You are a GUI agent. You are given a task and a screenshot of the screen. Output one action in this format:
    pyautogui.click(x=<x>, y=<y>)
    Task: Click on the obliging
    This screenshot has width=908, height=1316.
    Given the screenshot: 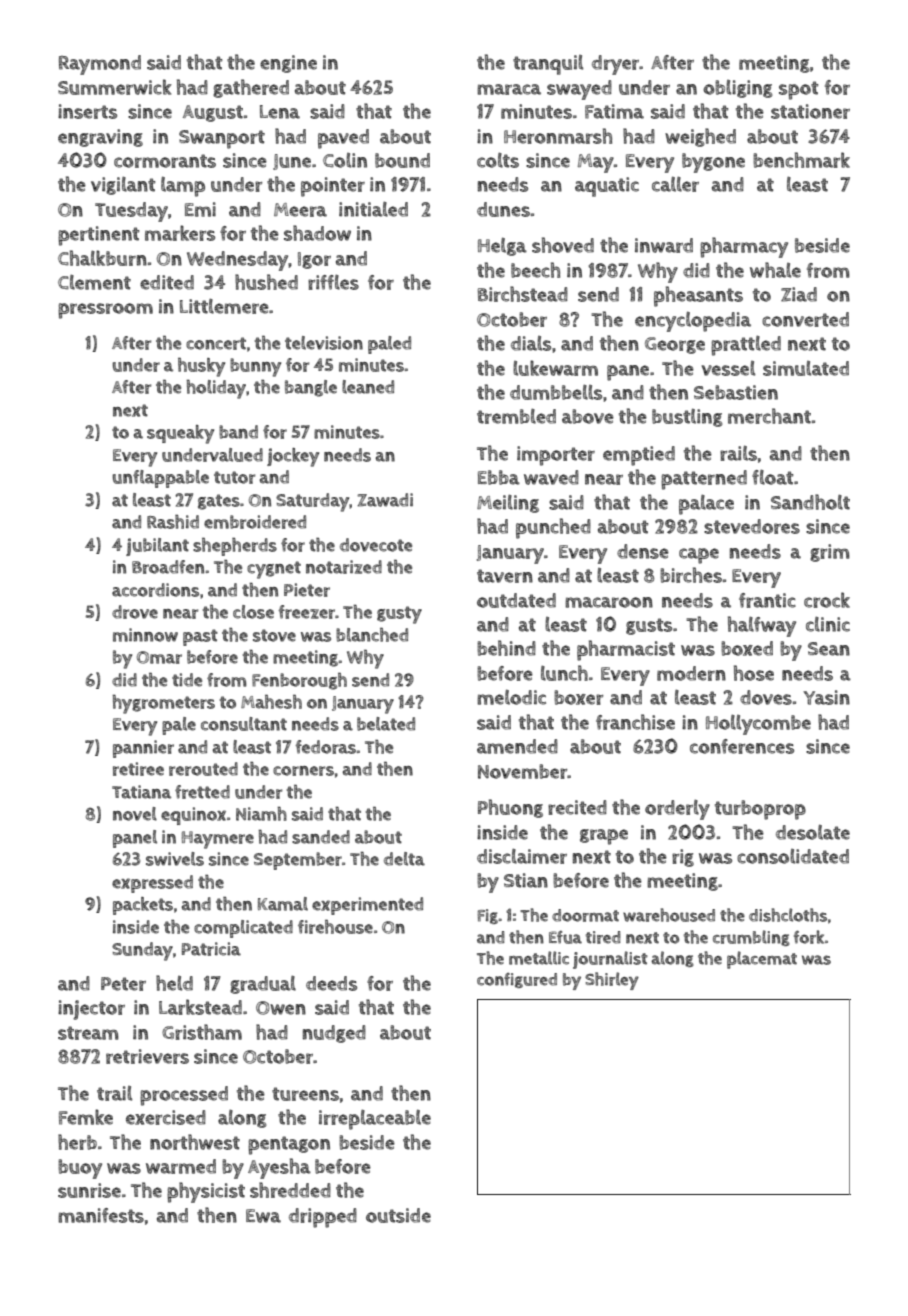 What is the action you would take?
    pyautogui.click(x=738, y=89)
